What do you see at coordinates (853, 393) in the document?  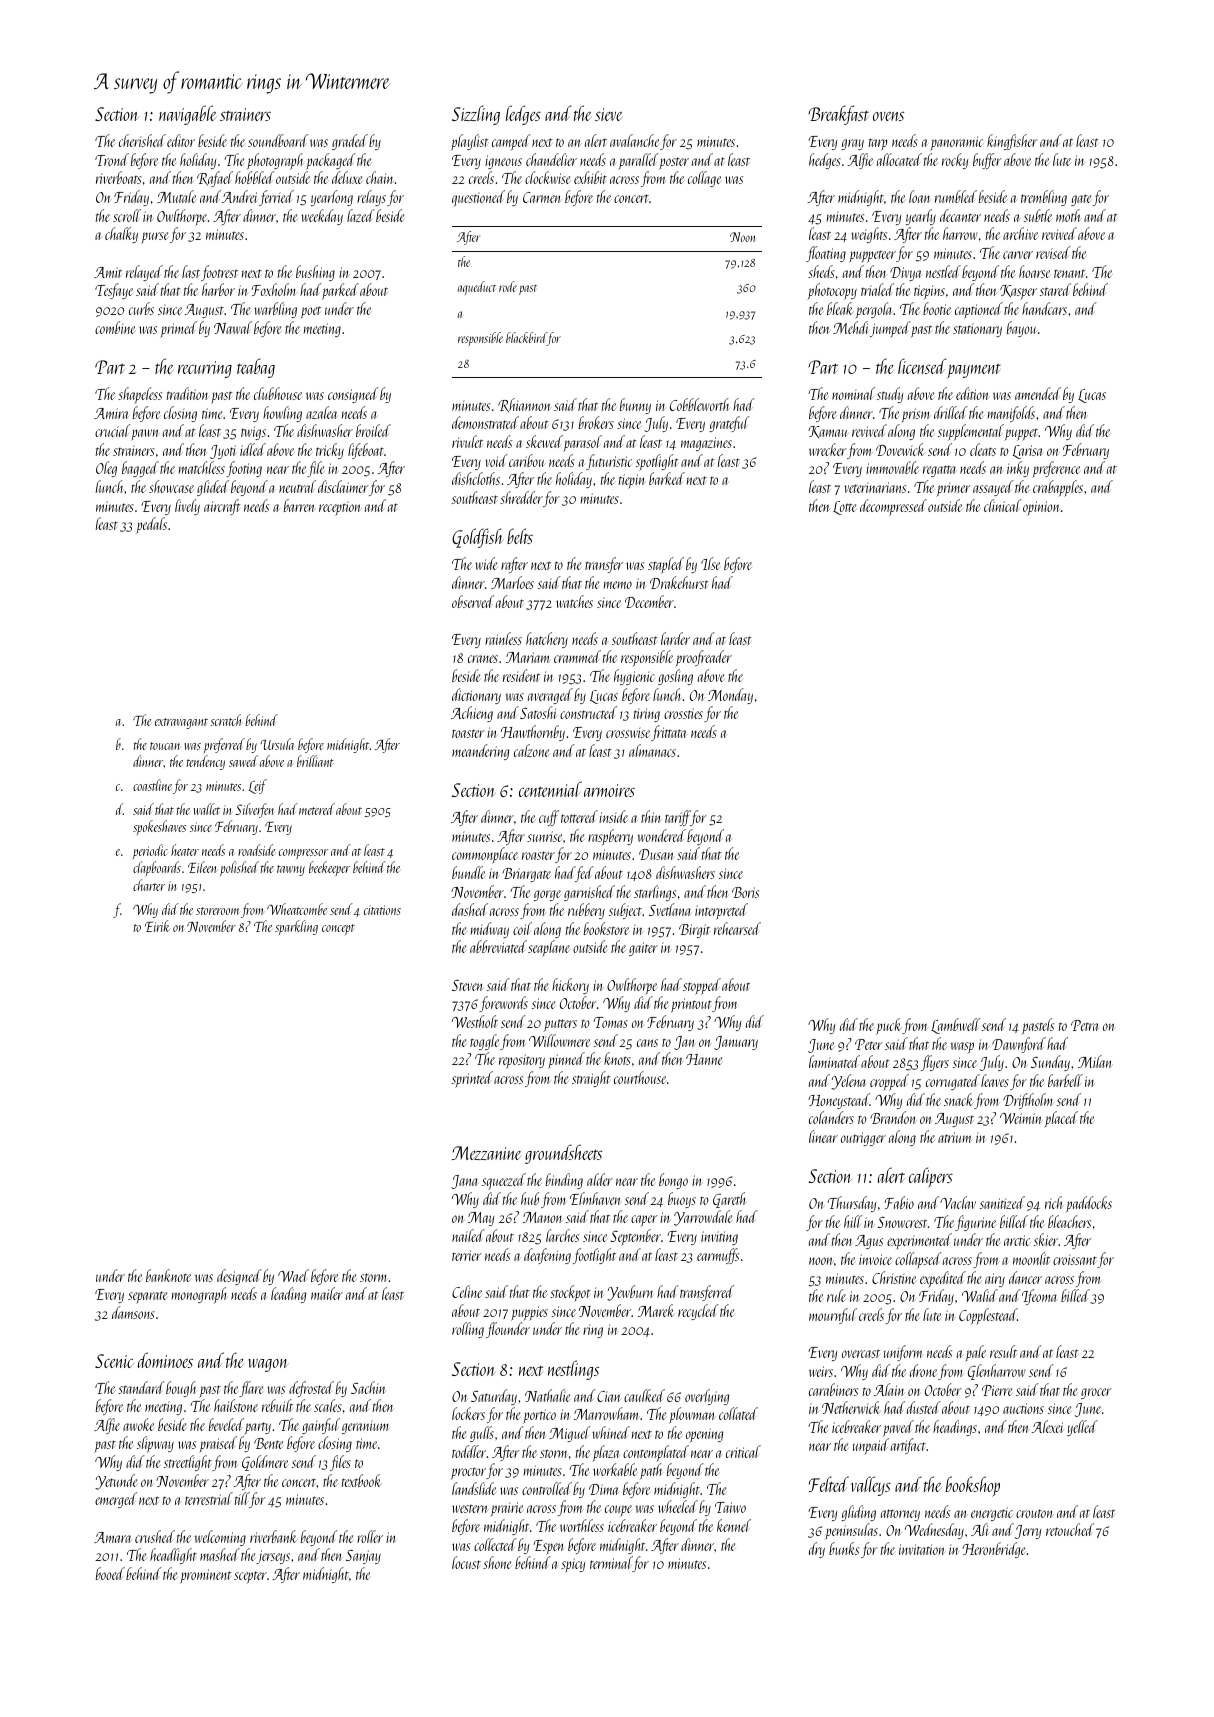 I see `nominal` at bounding box center [853, 393].
